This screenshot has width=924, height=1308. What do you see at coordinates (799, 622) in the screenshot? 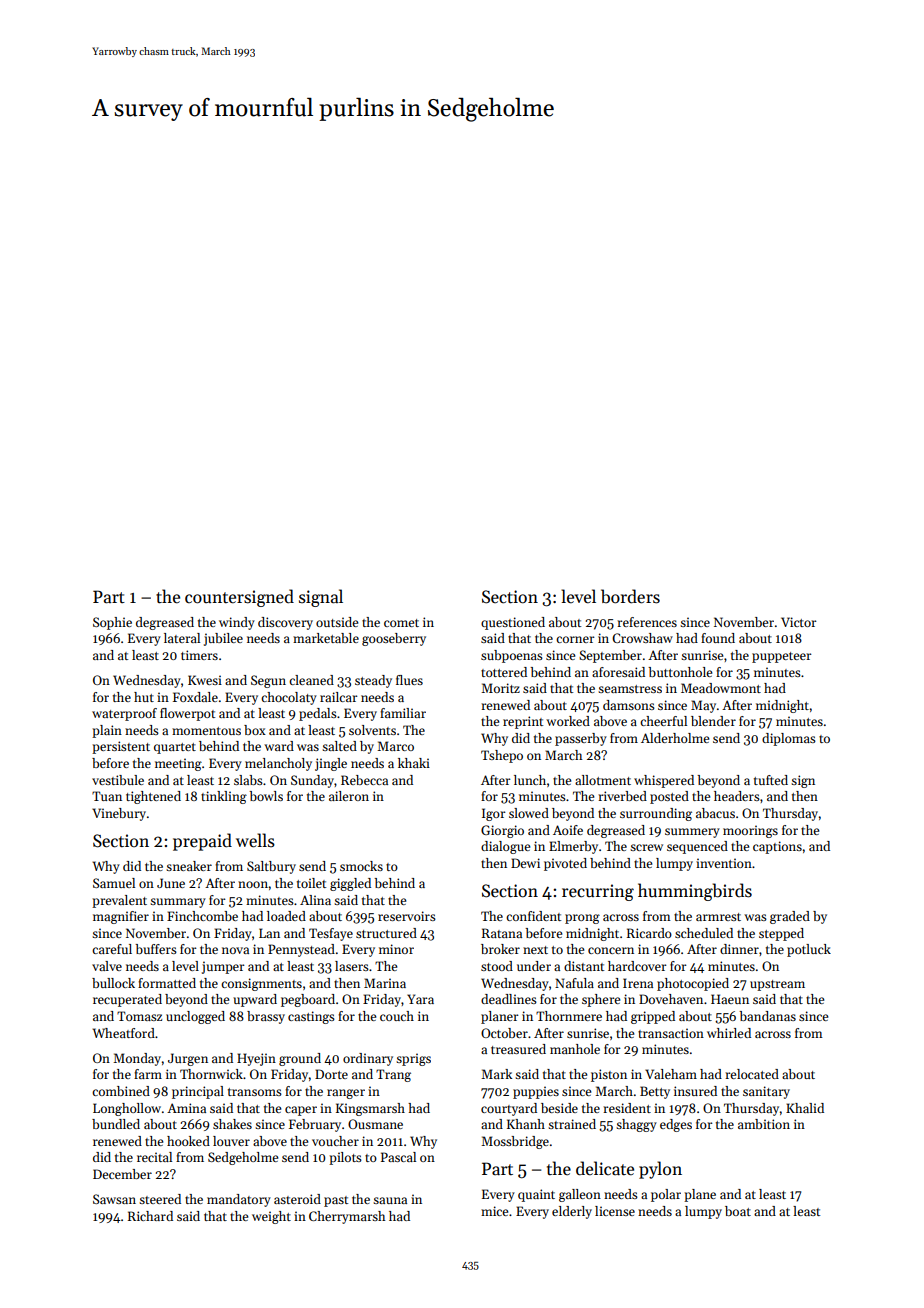
I see `Victor` at bounding box center [799, 622].
